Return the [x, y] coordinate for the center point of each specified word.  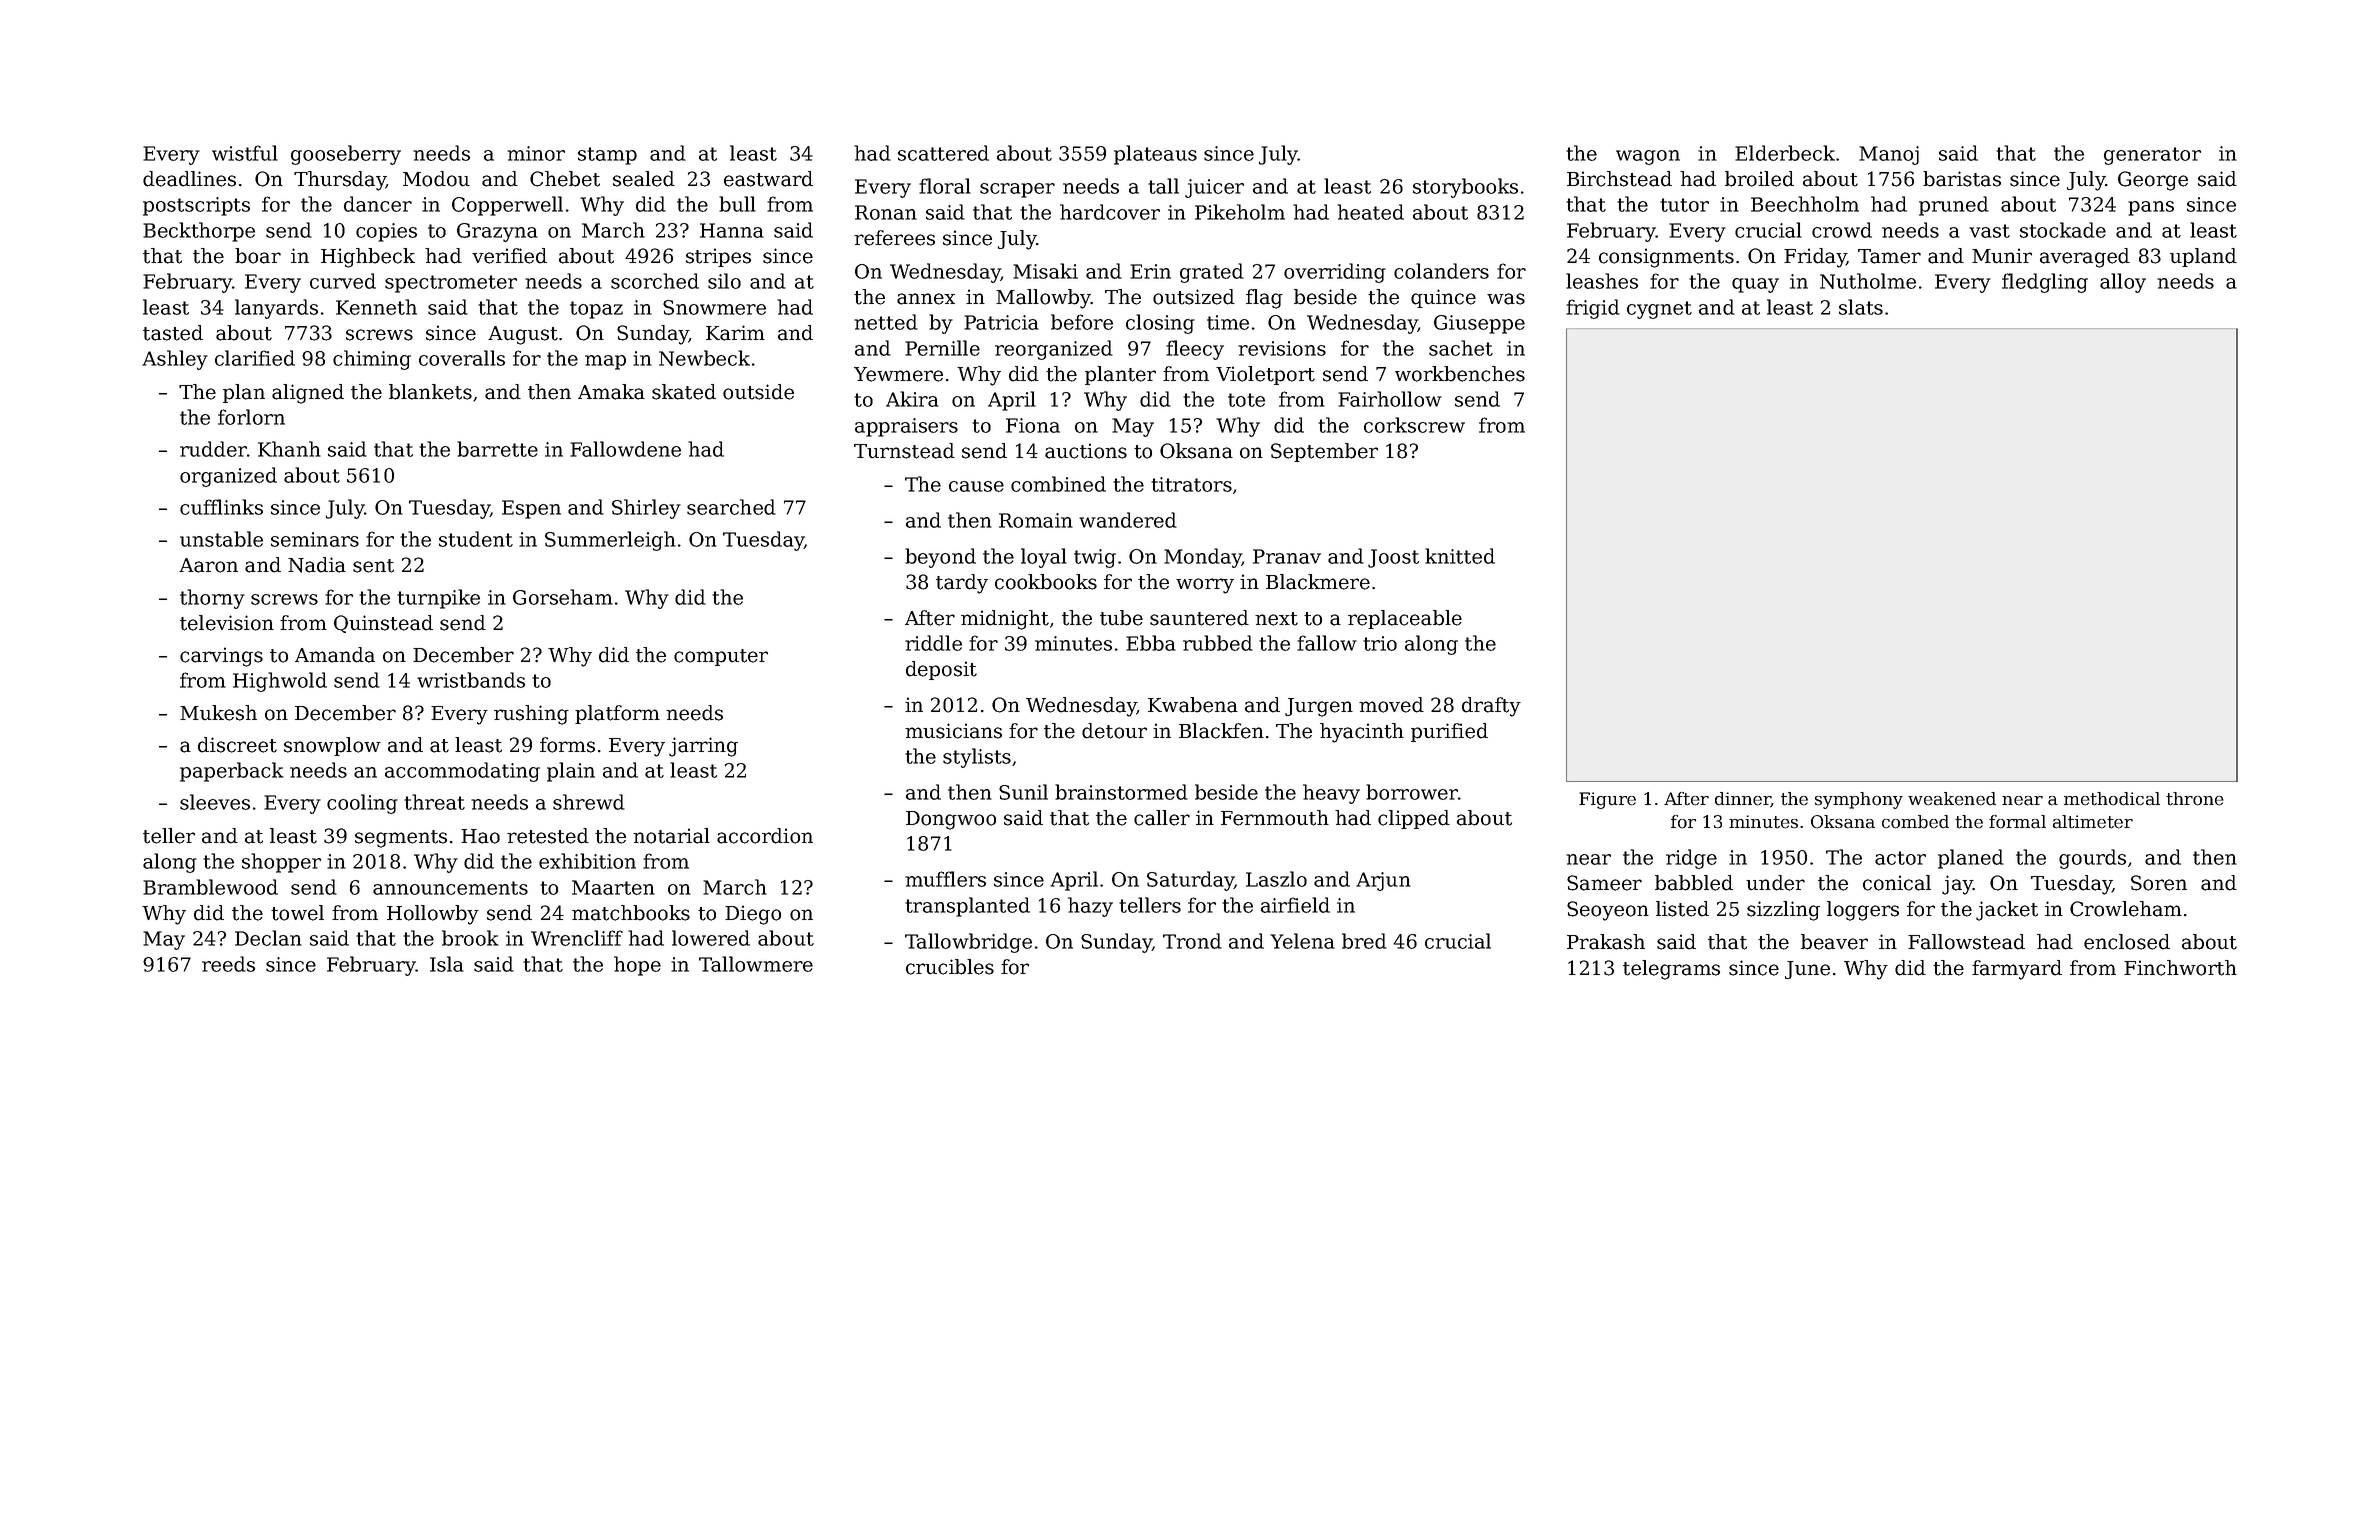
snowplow [332, 746]
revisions [1282, 348]
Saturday [1190, 881]
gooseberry [346, 155]
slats [1861, 307]
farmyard [2017, 970]
